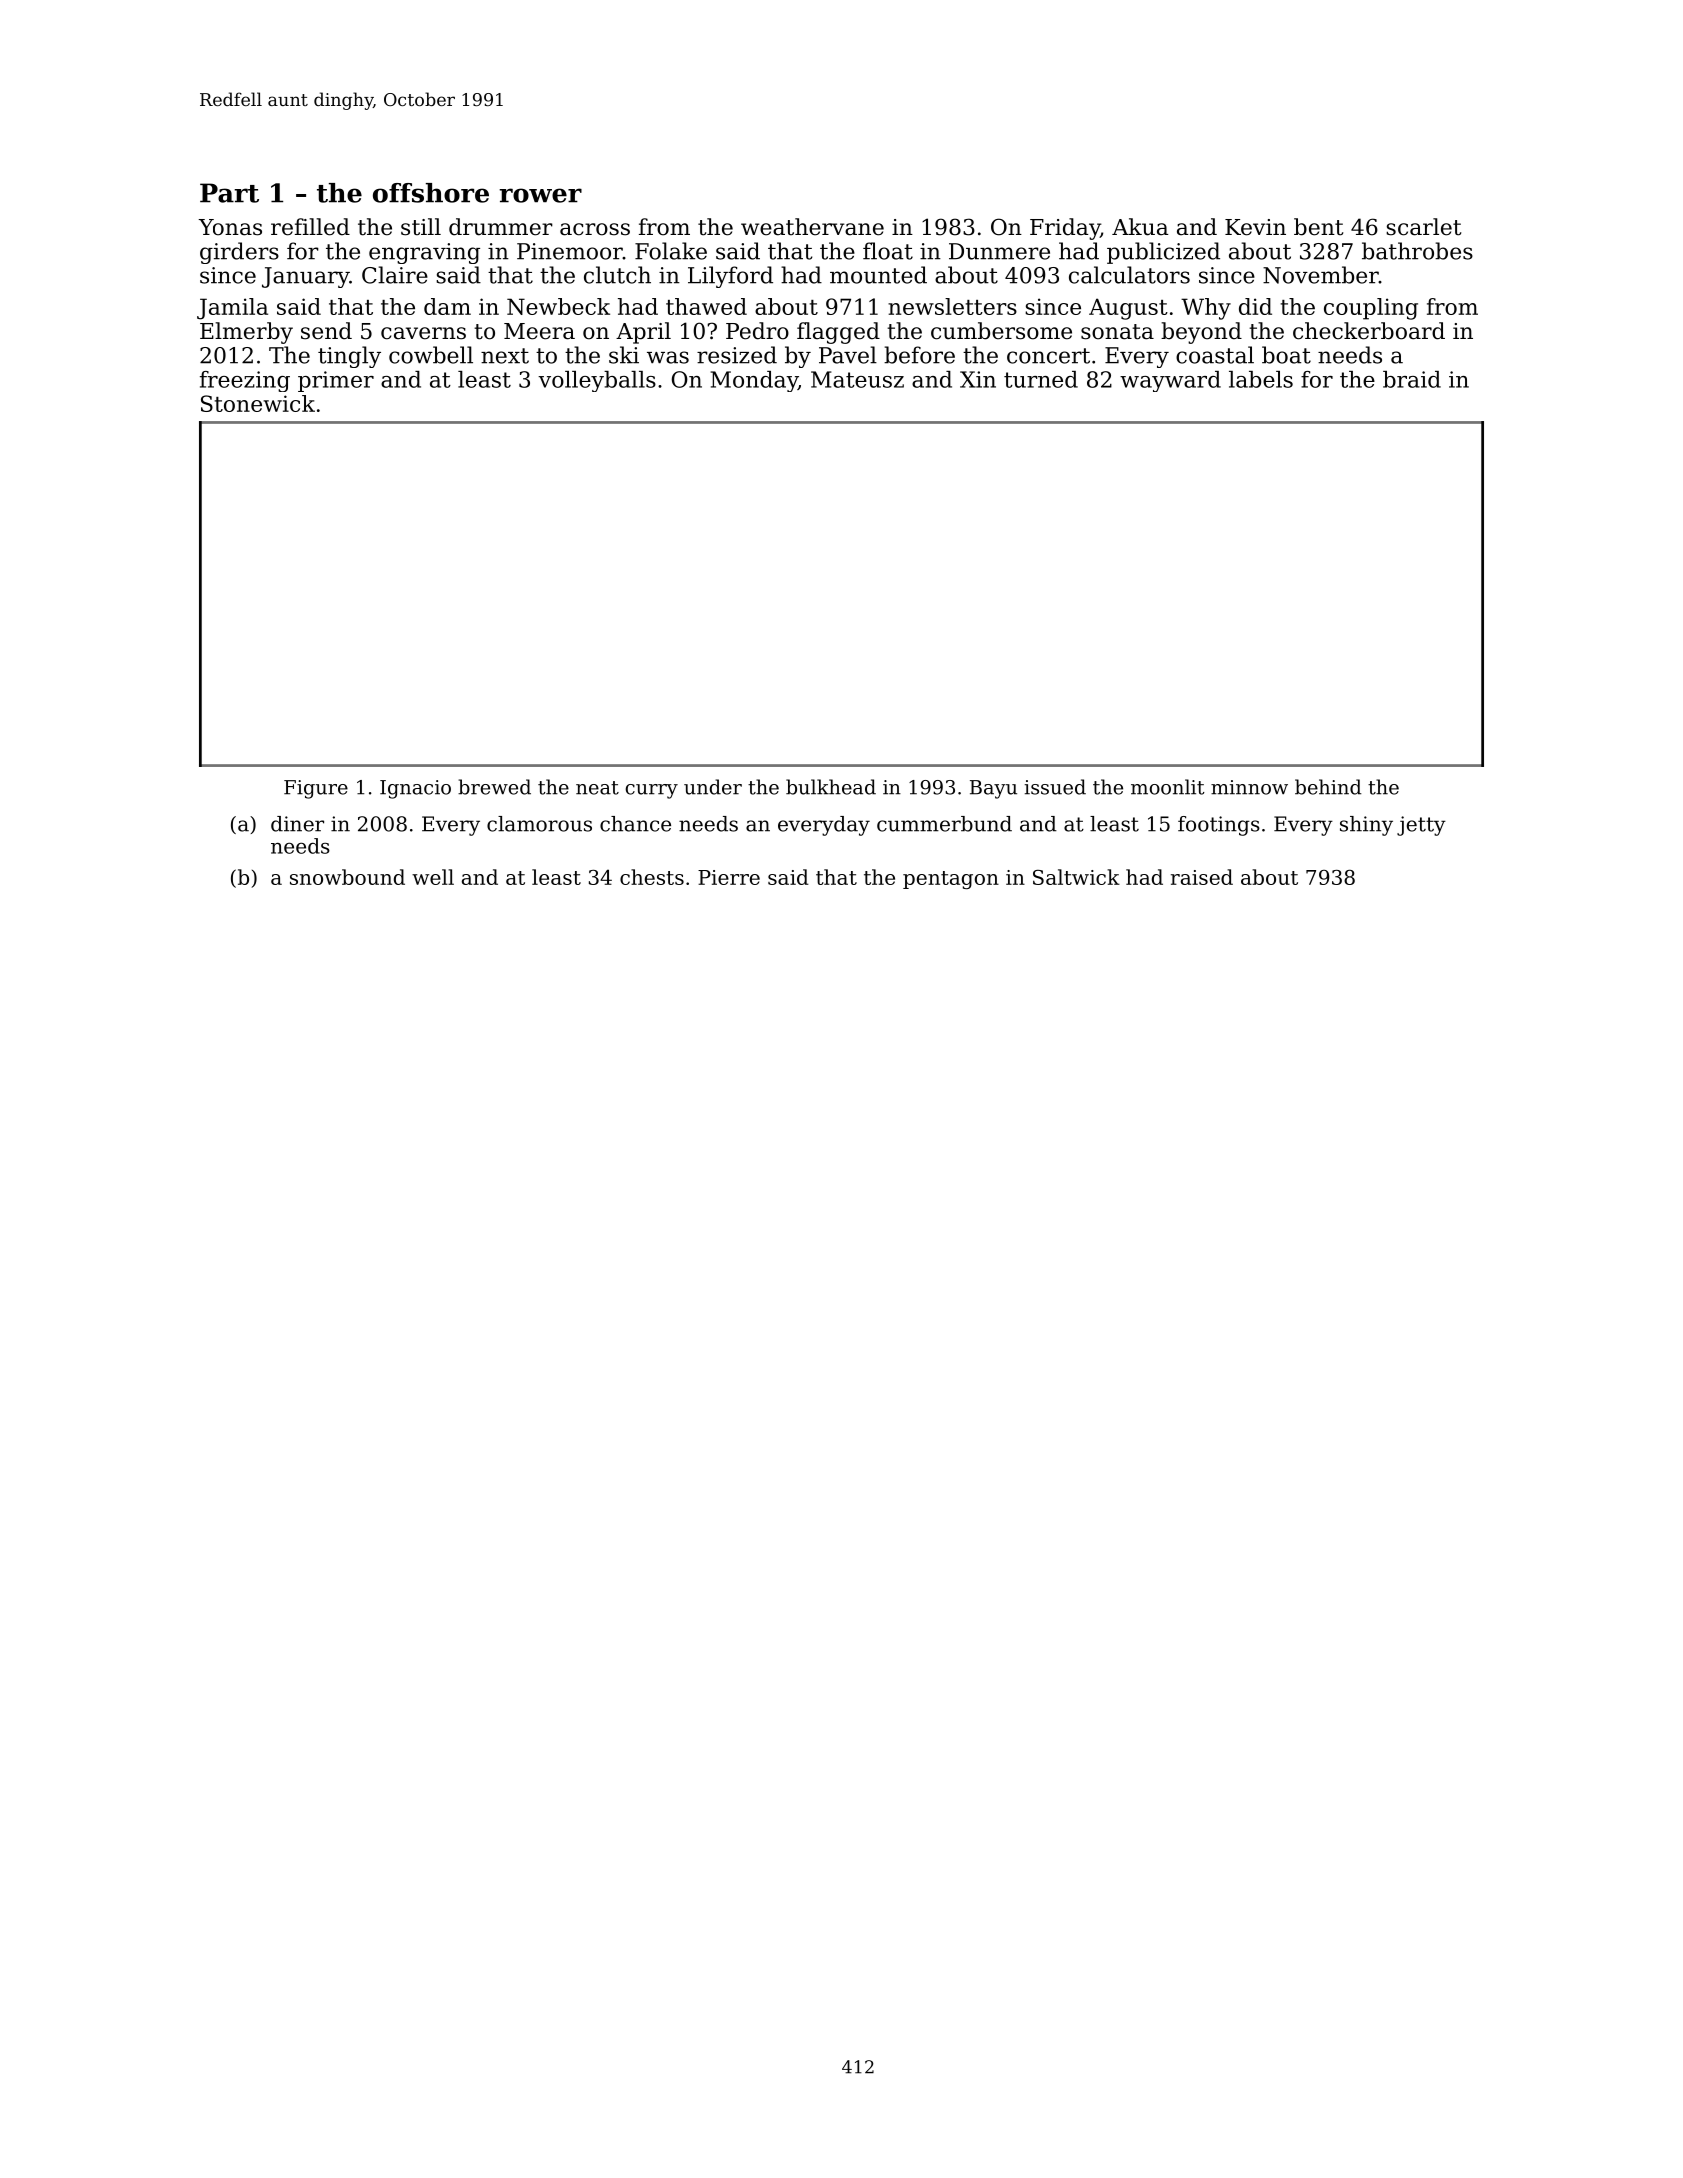 This page has height=2178, width=1683. What do you see at coordinates (229, 193) in the page?
I see `Part` at bounding box center [229, 193].
